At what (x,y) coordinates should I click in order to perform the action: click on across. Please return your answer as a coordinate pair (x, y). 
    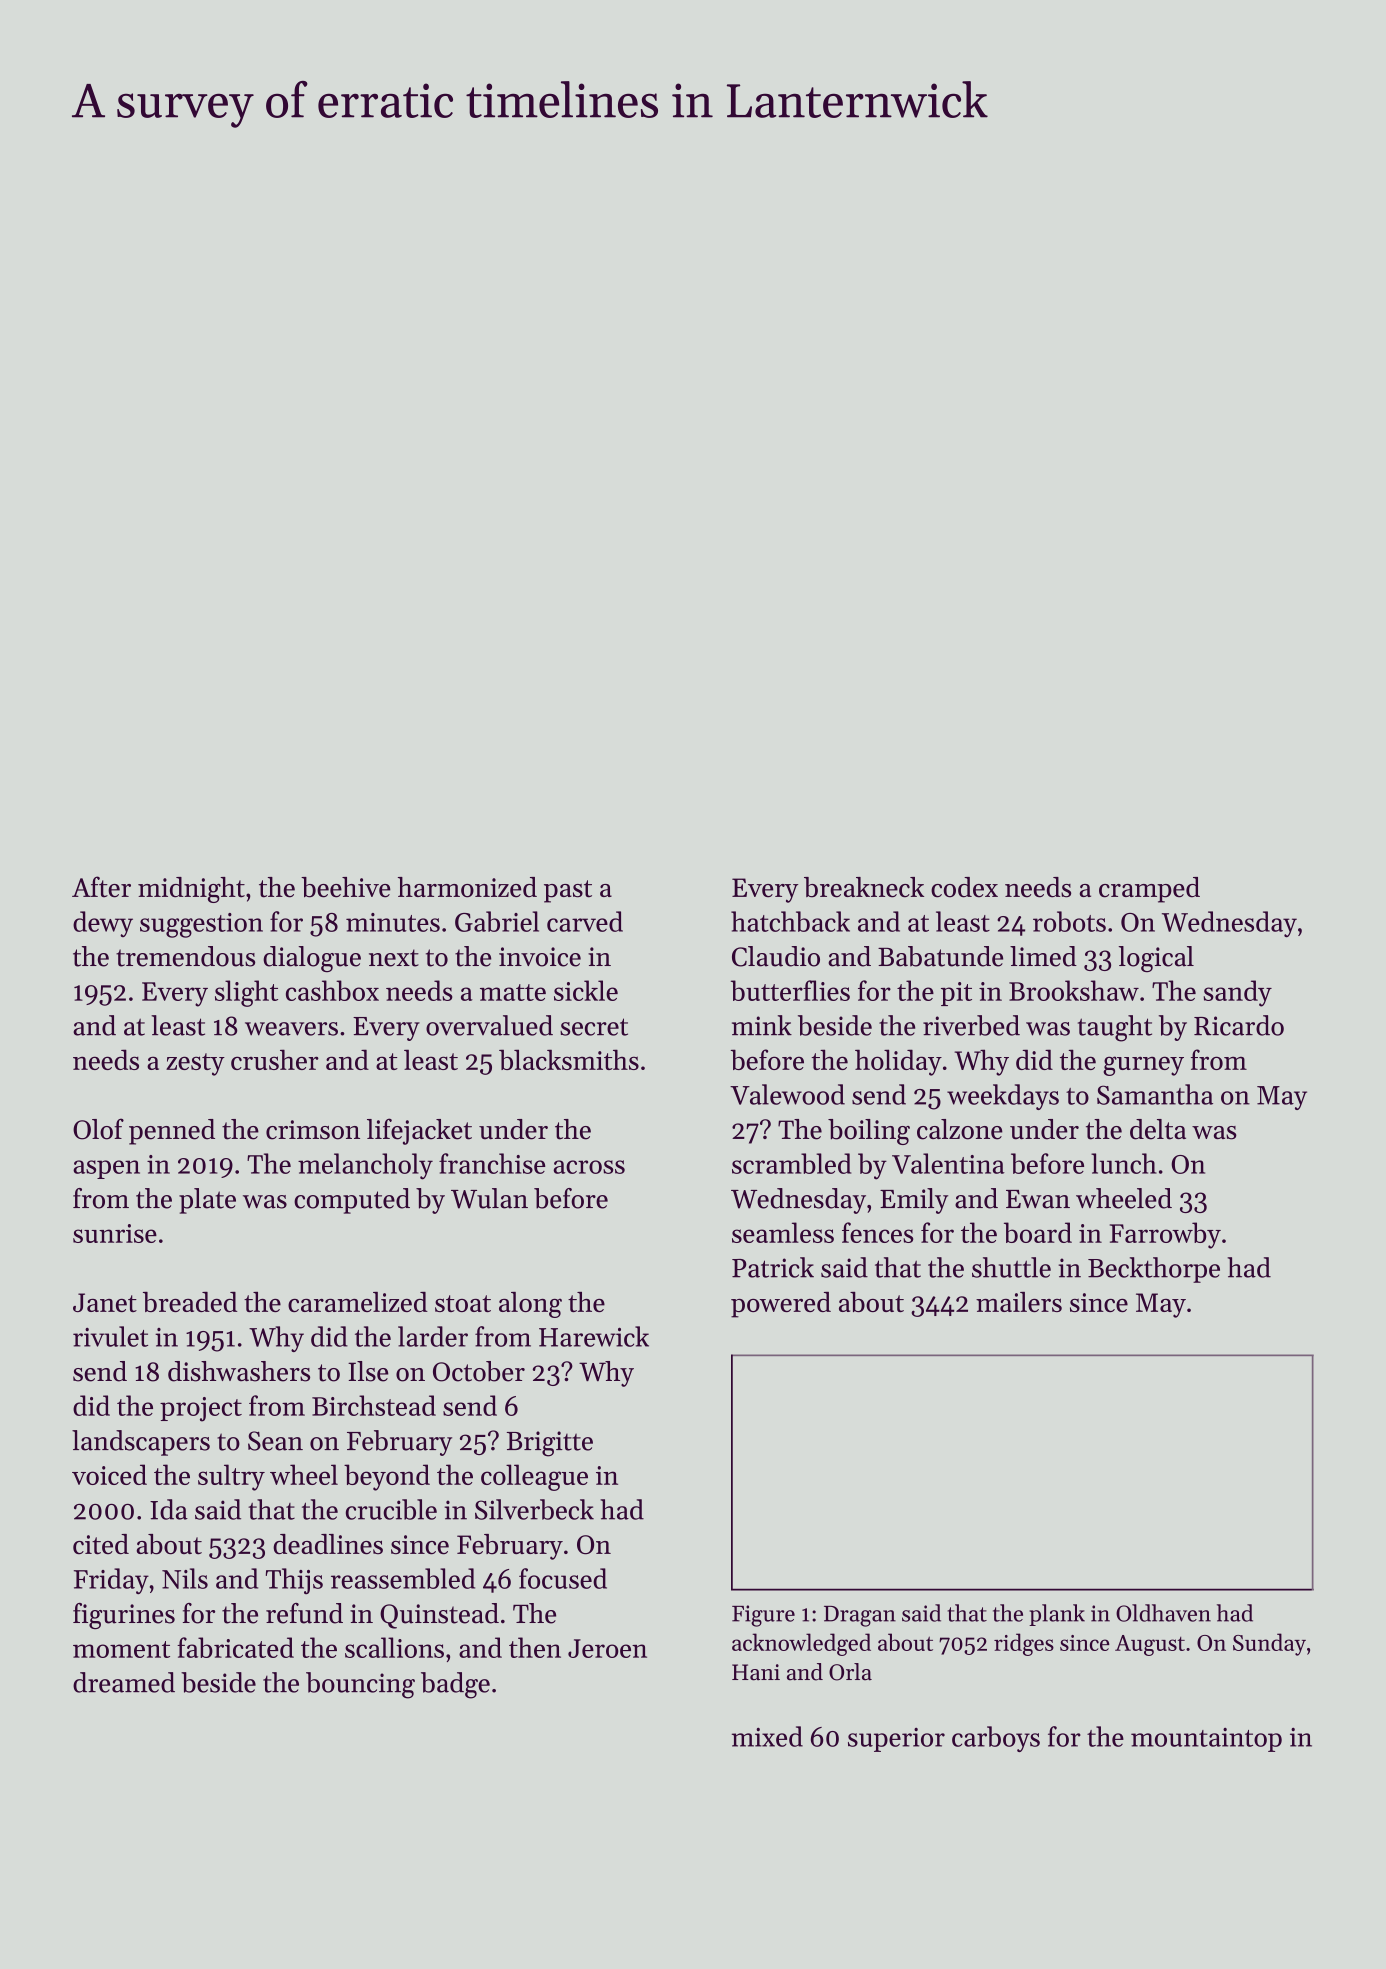
    Looking at the image, I should click on (589, 1167).
